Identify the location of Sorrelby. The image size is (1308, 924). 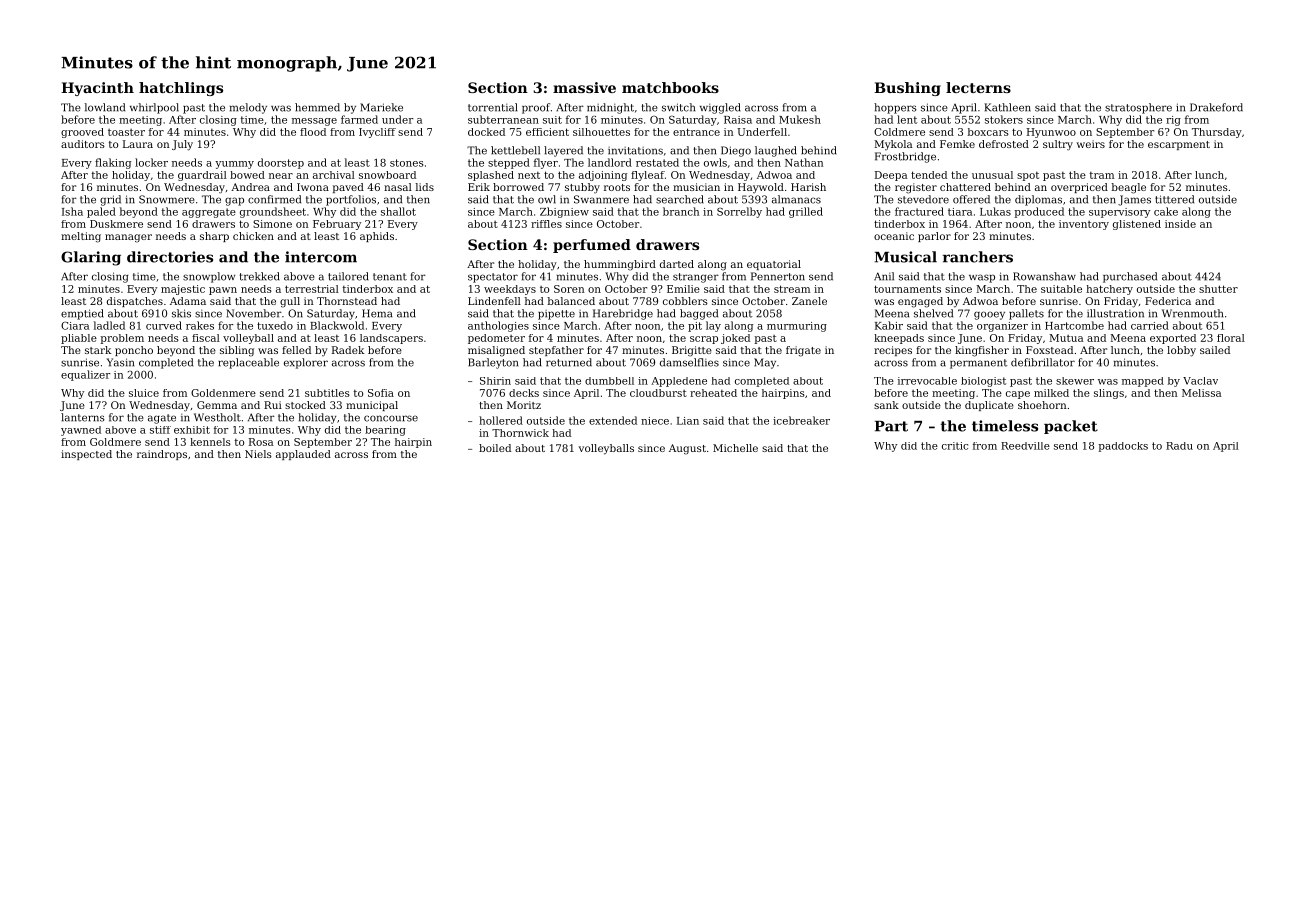
(739, 212).
